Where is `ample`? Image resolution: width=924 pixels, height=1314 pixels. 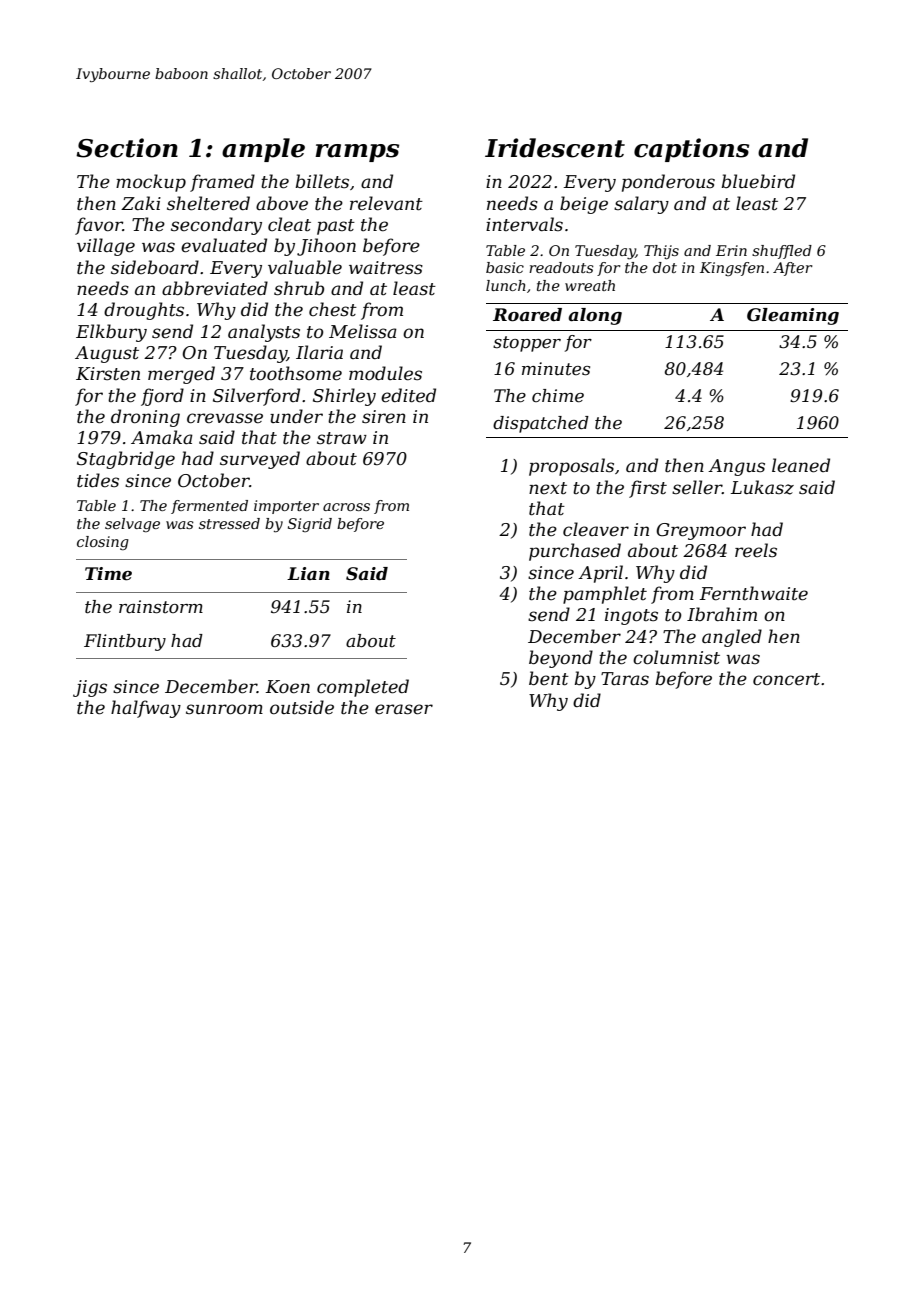 ample is located at coordinates (263, 150).
